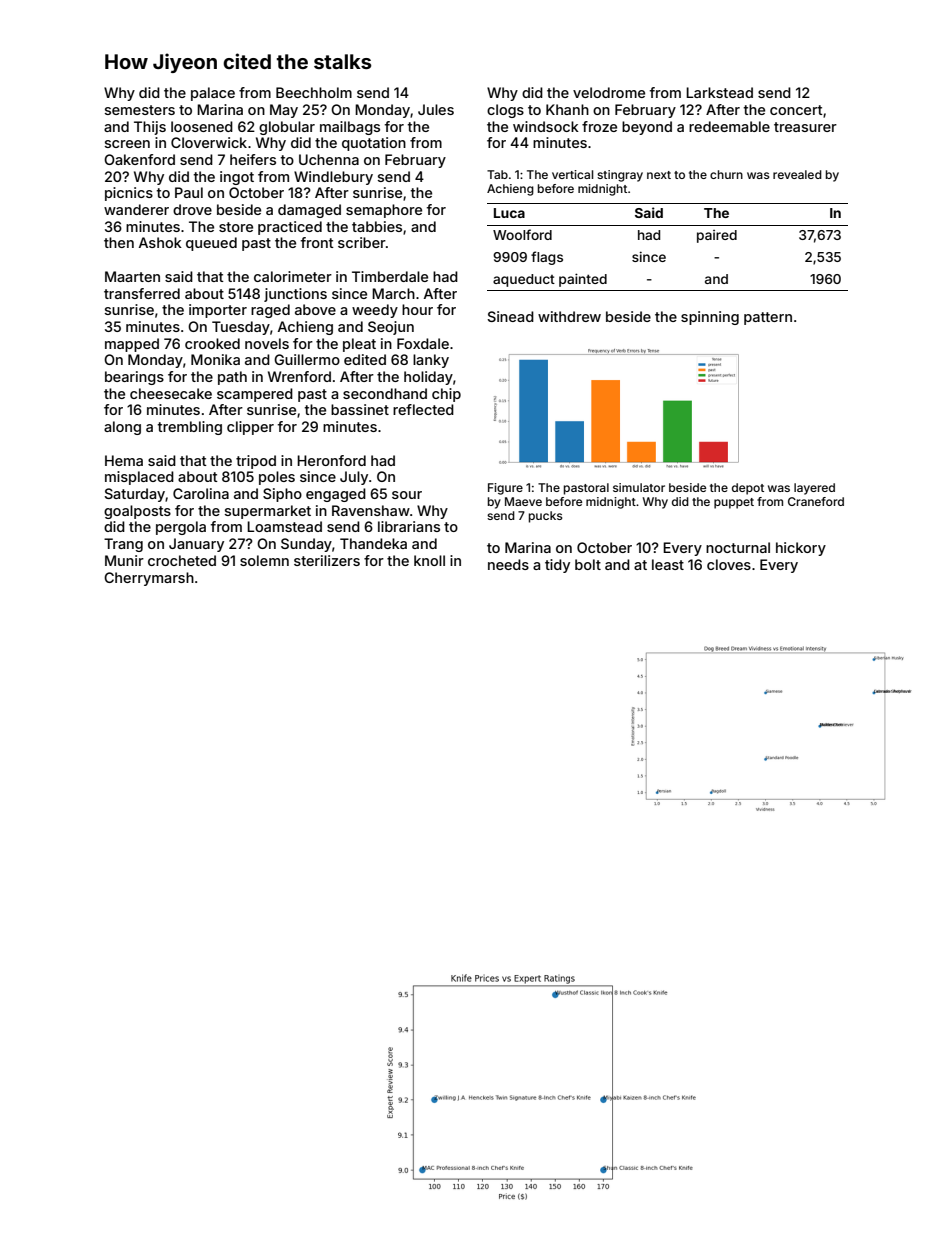 Image resolution: width=952 pixels, height=1233 pixels. What do you see at coordinates (149, 579) in the screenshot?
I see `Cherrymarsh` at bounding box center [149, 579].
